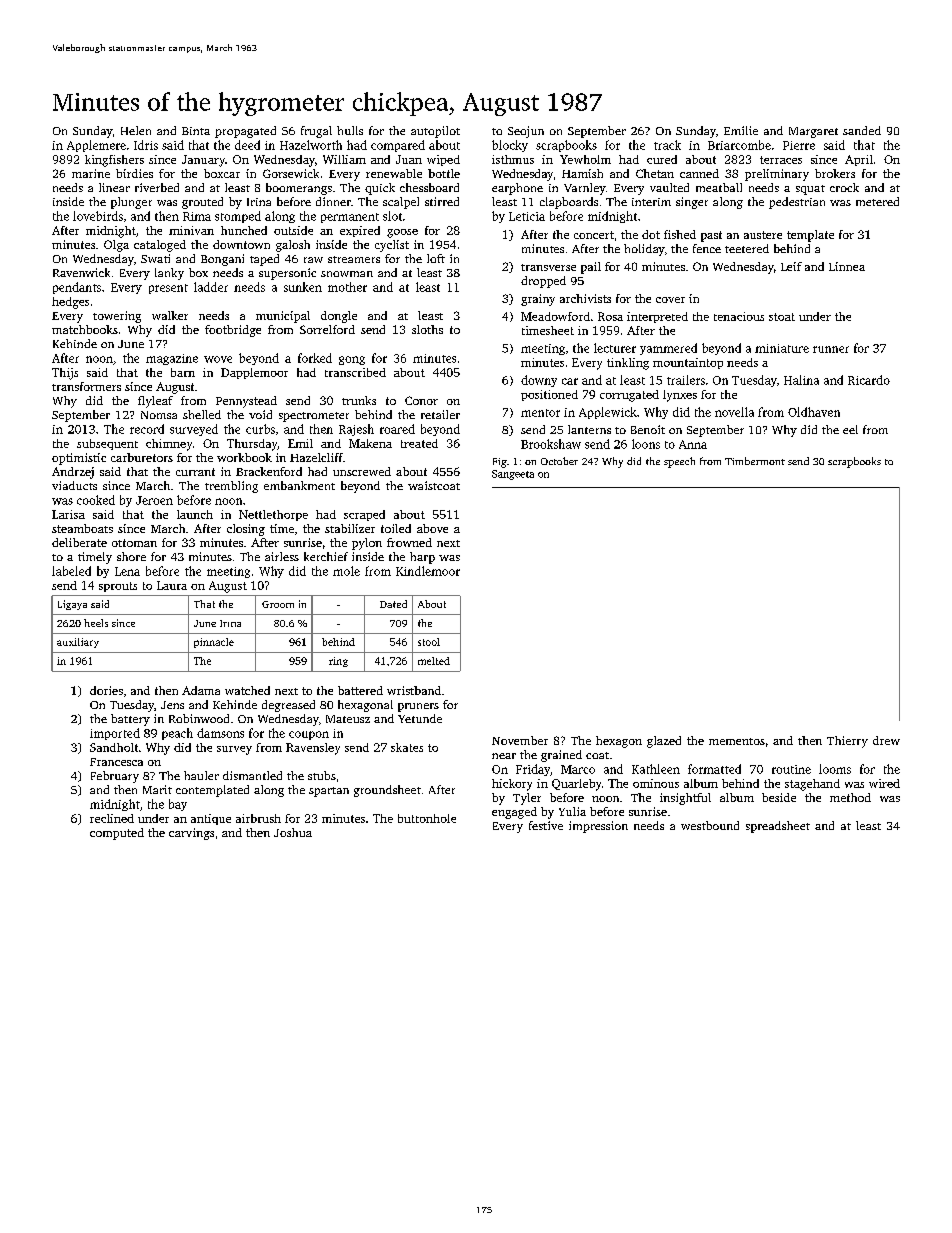 This page has width=952, height=1233. Describe the element at coordinates (245, 132) in the page. I see `propagated` at that location.
